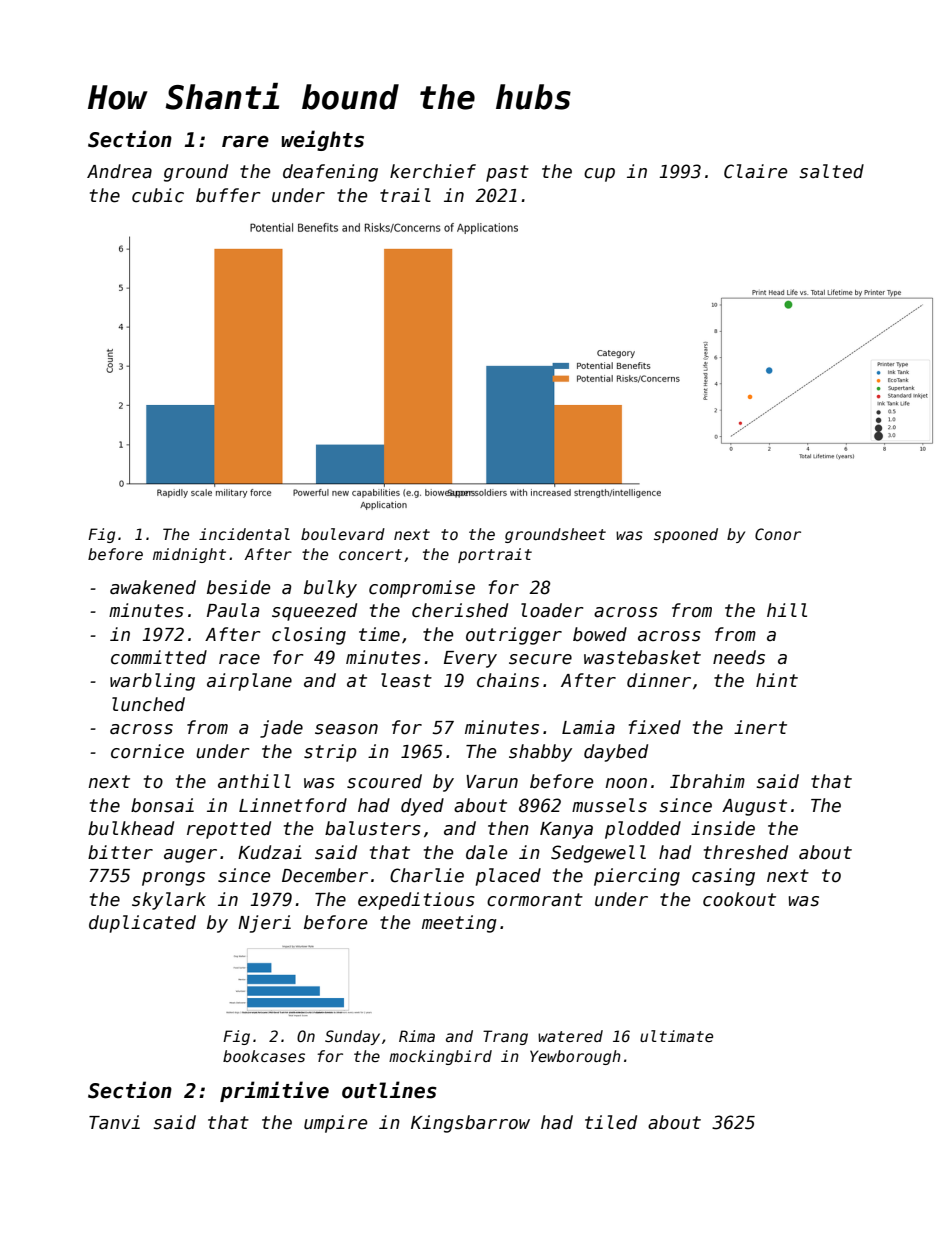 The height and width of the screenshot is (1233, 952). I want to click on trail, so click(405, 195).
